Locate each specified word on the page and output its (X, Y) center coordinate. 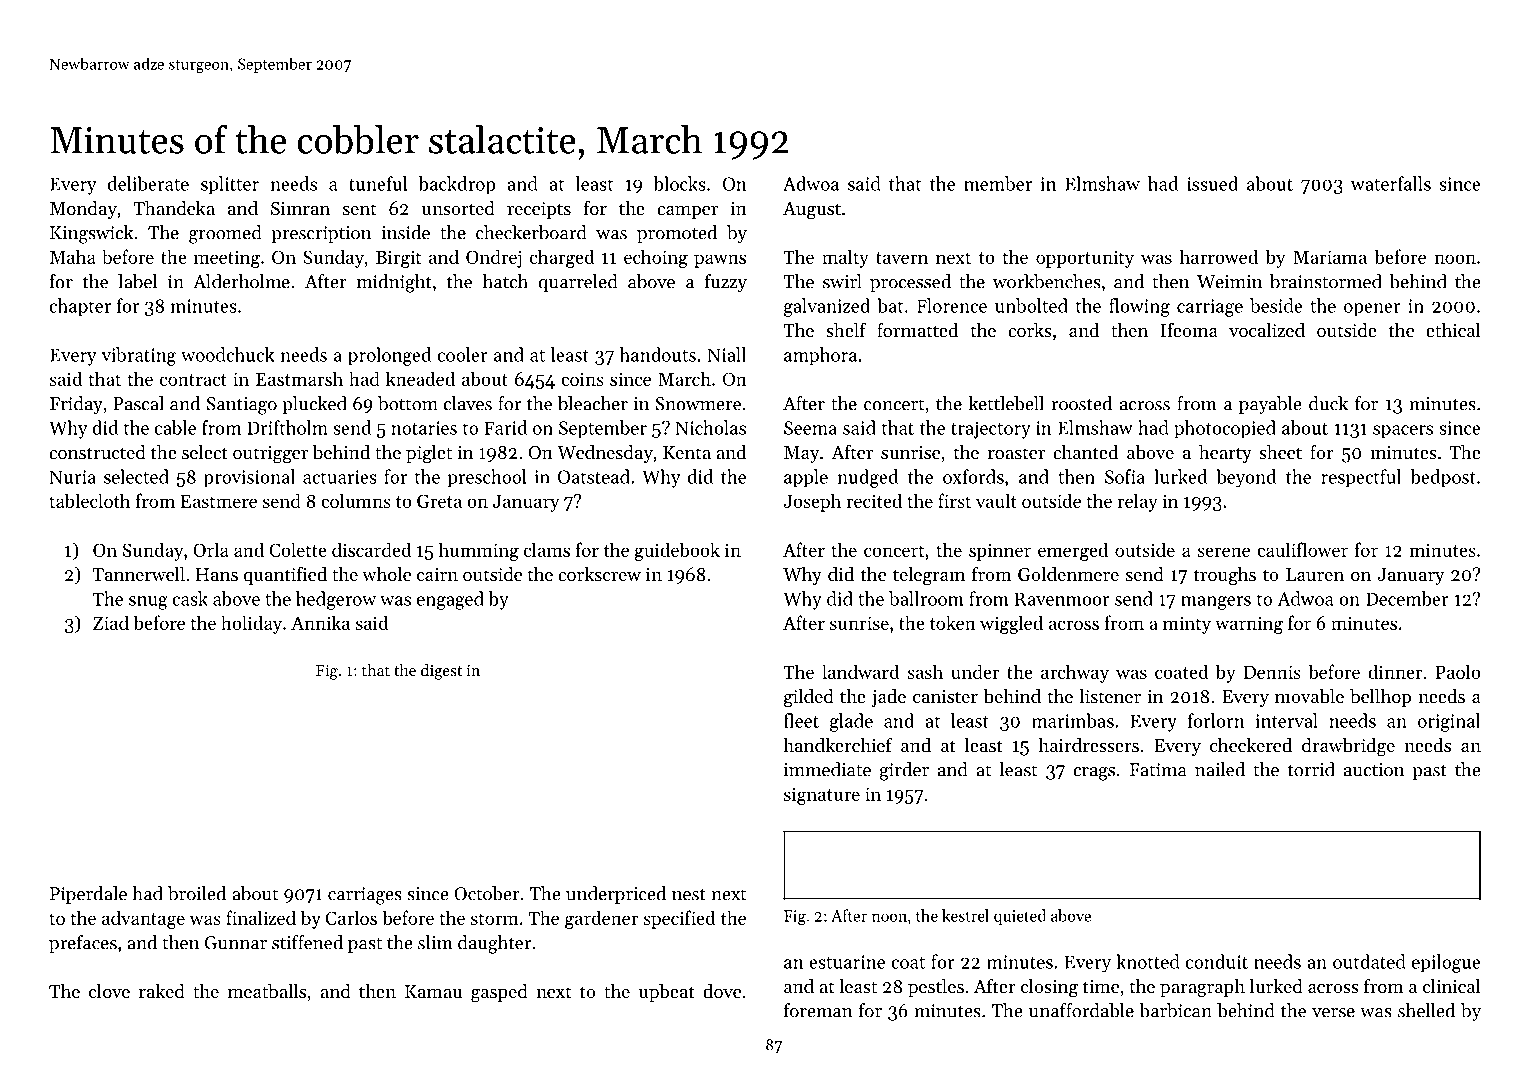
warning (1249, 625)
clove (109, 991)
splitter (230, 185)
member (998, 183)
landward (860, 671)
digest (441, 672)
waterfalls (1391, 183)
